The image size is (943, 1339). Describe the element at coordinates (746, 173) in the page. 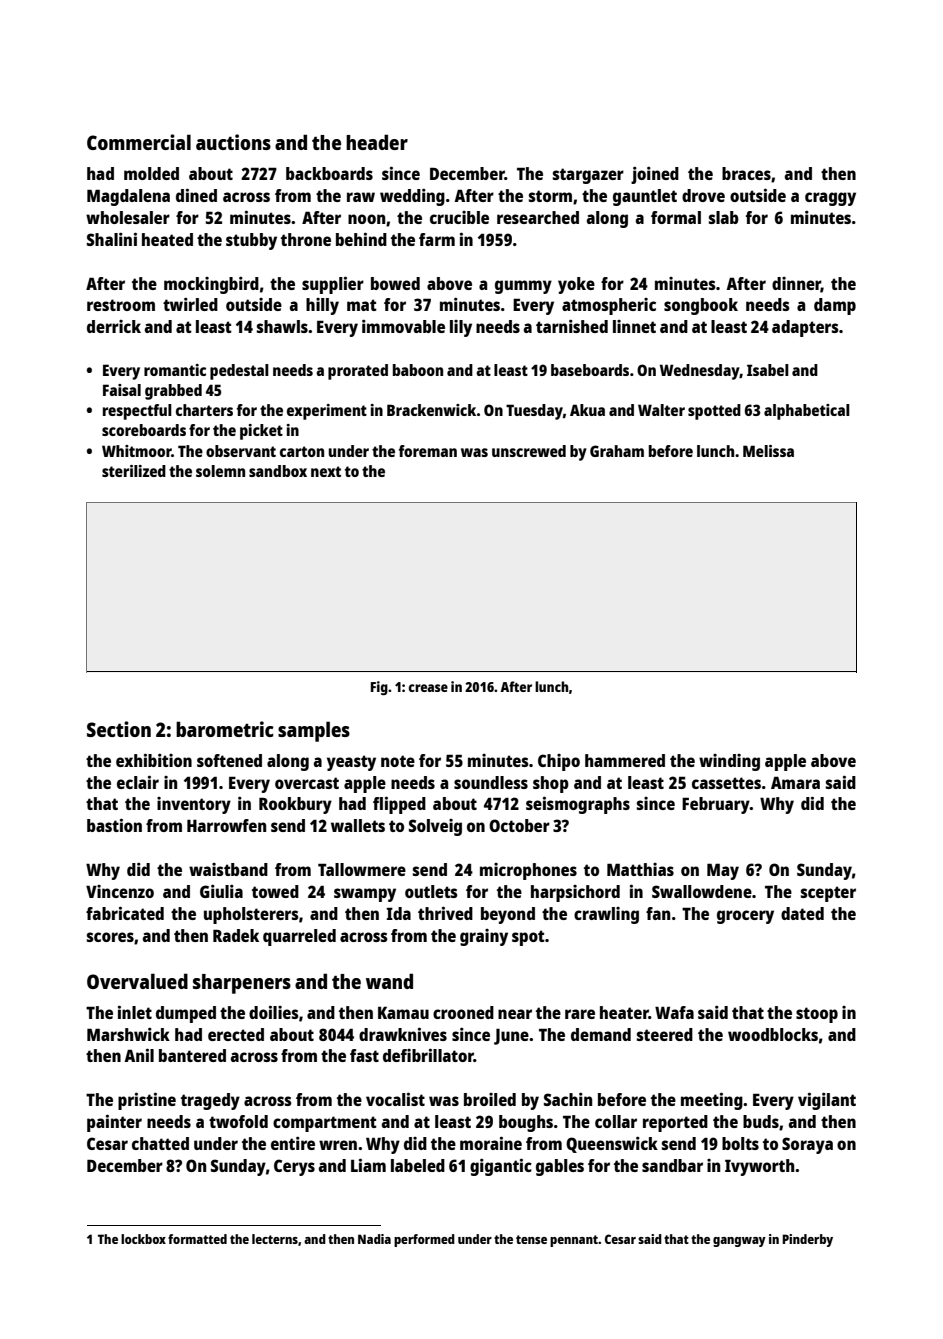

I see `braces` at that location.
